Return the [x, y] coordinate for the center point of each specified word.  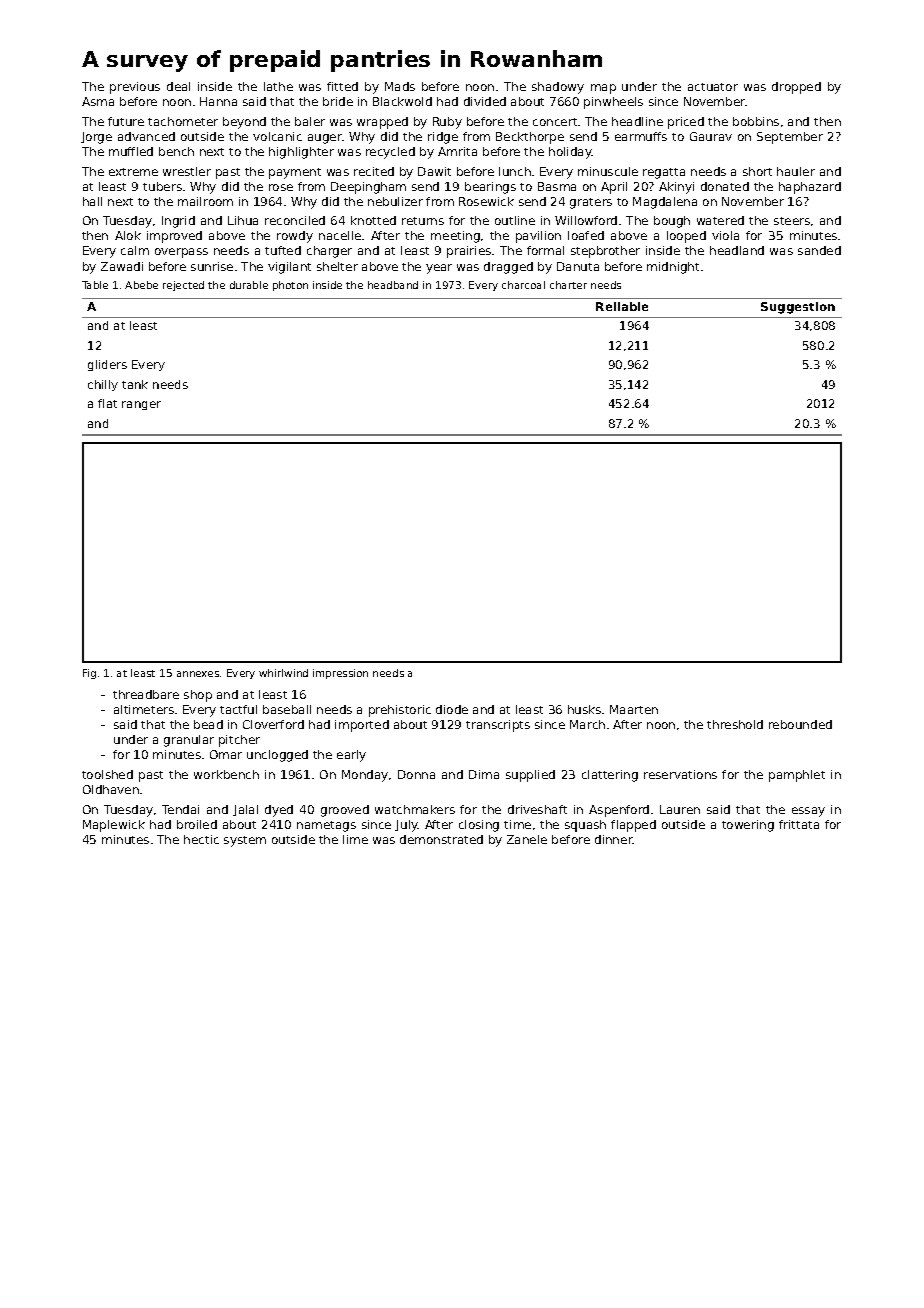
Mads [400, 86]
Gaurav [711, 136]
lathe [278, 86]
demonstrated [441, 839]
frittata [799, 824]
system [245, 841]
